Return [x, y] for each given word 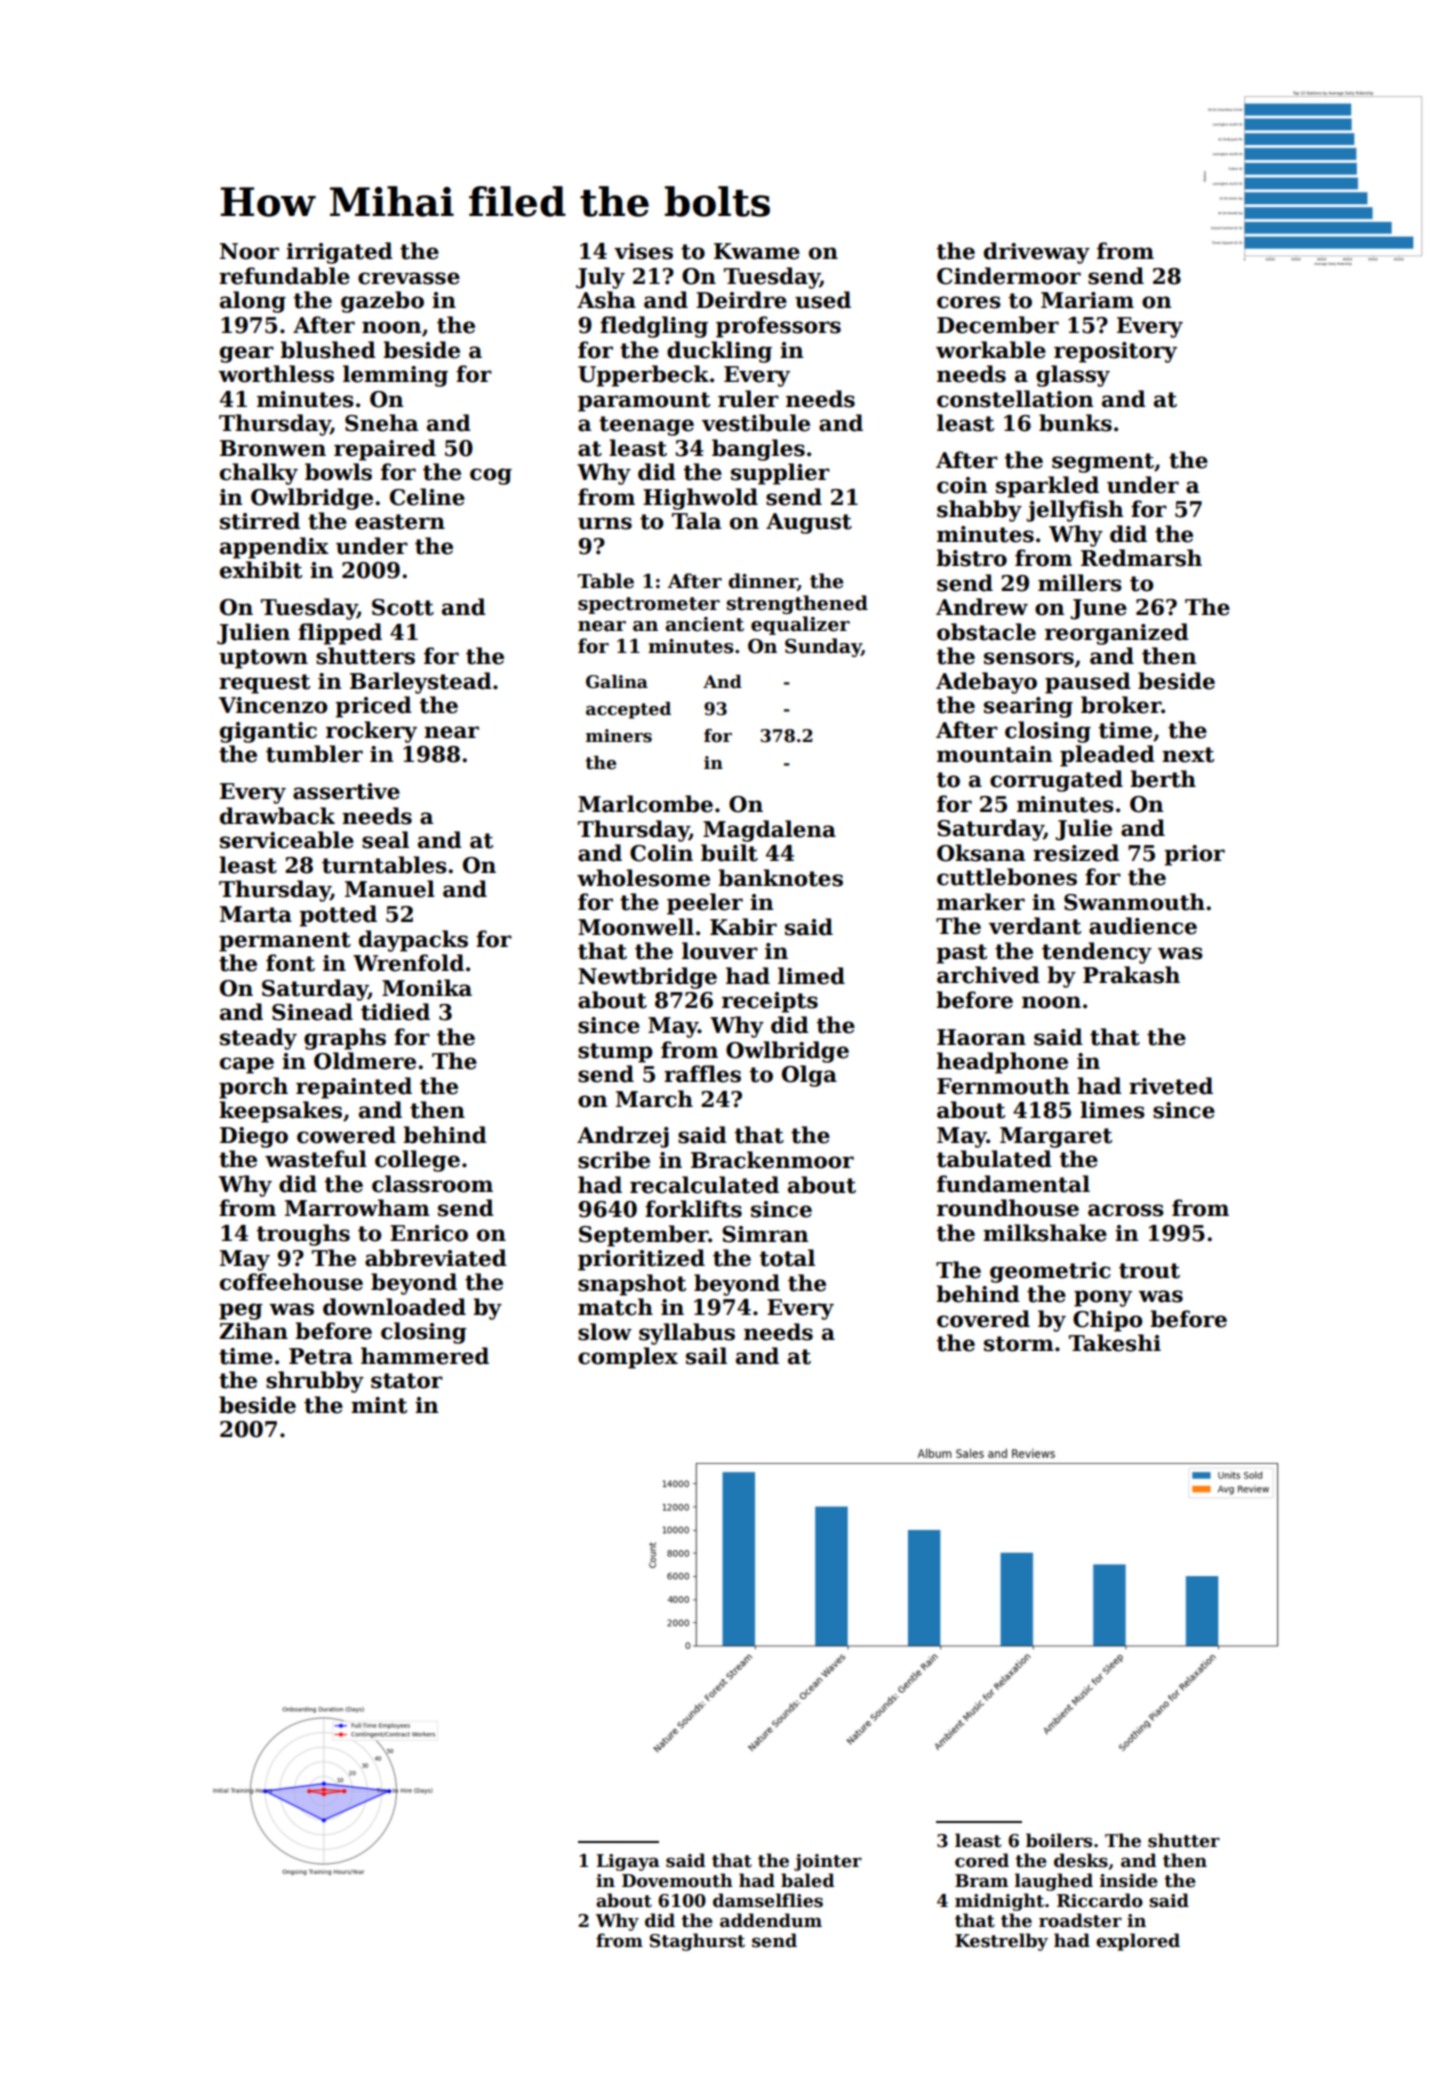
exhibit [261, 570]
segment [1103, 463]
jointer [828, 1862]
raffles [702, 1074]
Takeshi [1115, 1343]
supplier [780, 474]
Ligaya [628, 1862]
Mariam [1087, 300]
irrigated [339, 253]
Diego [254, 1137]
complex [628, 1358]
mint [379, 1405]
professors [778, 327]
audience [1143, 926]
